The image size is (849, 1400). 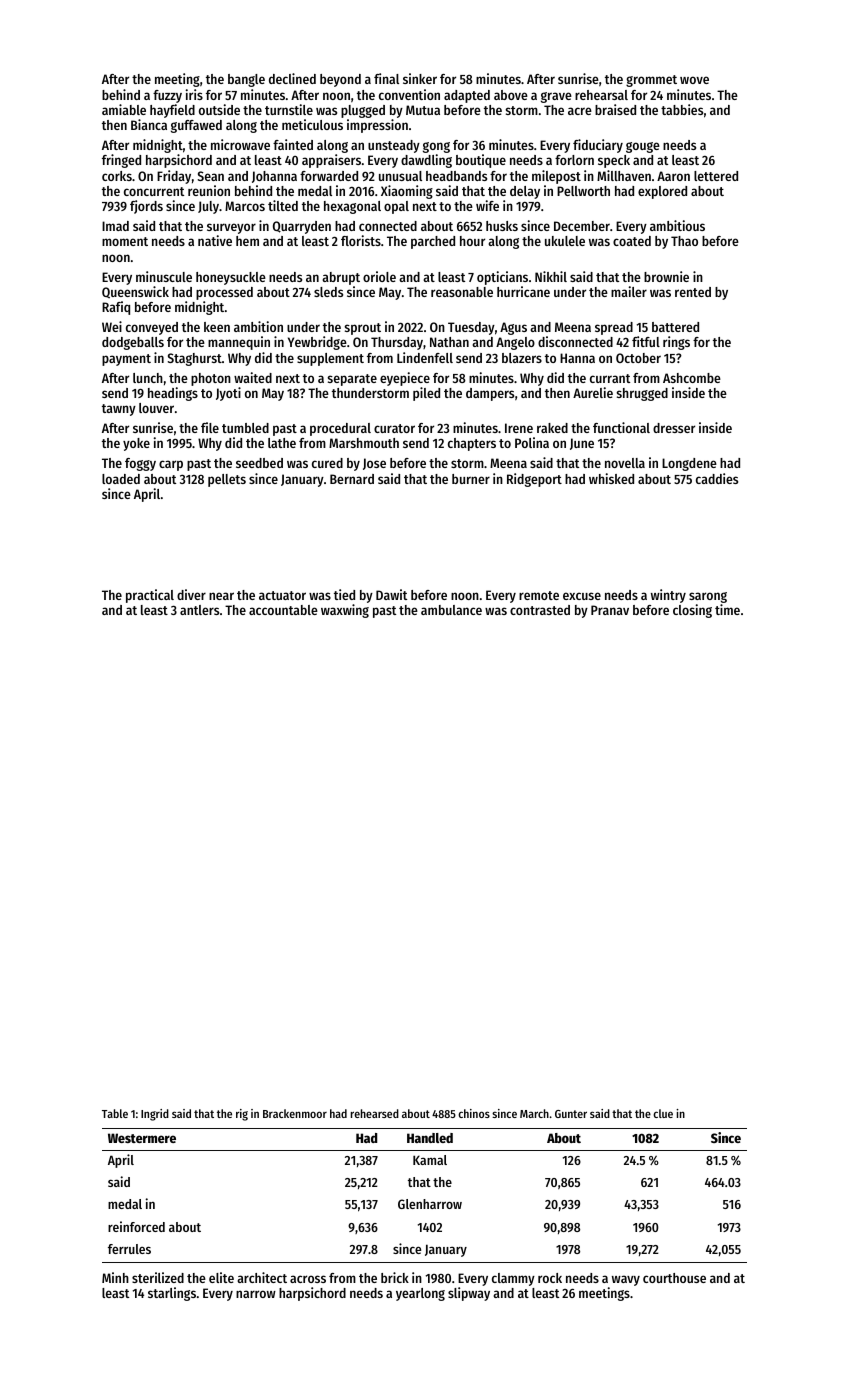 I want to click on bangle, so click(x=246, y=80).
